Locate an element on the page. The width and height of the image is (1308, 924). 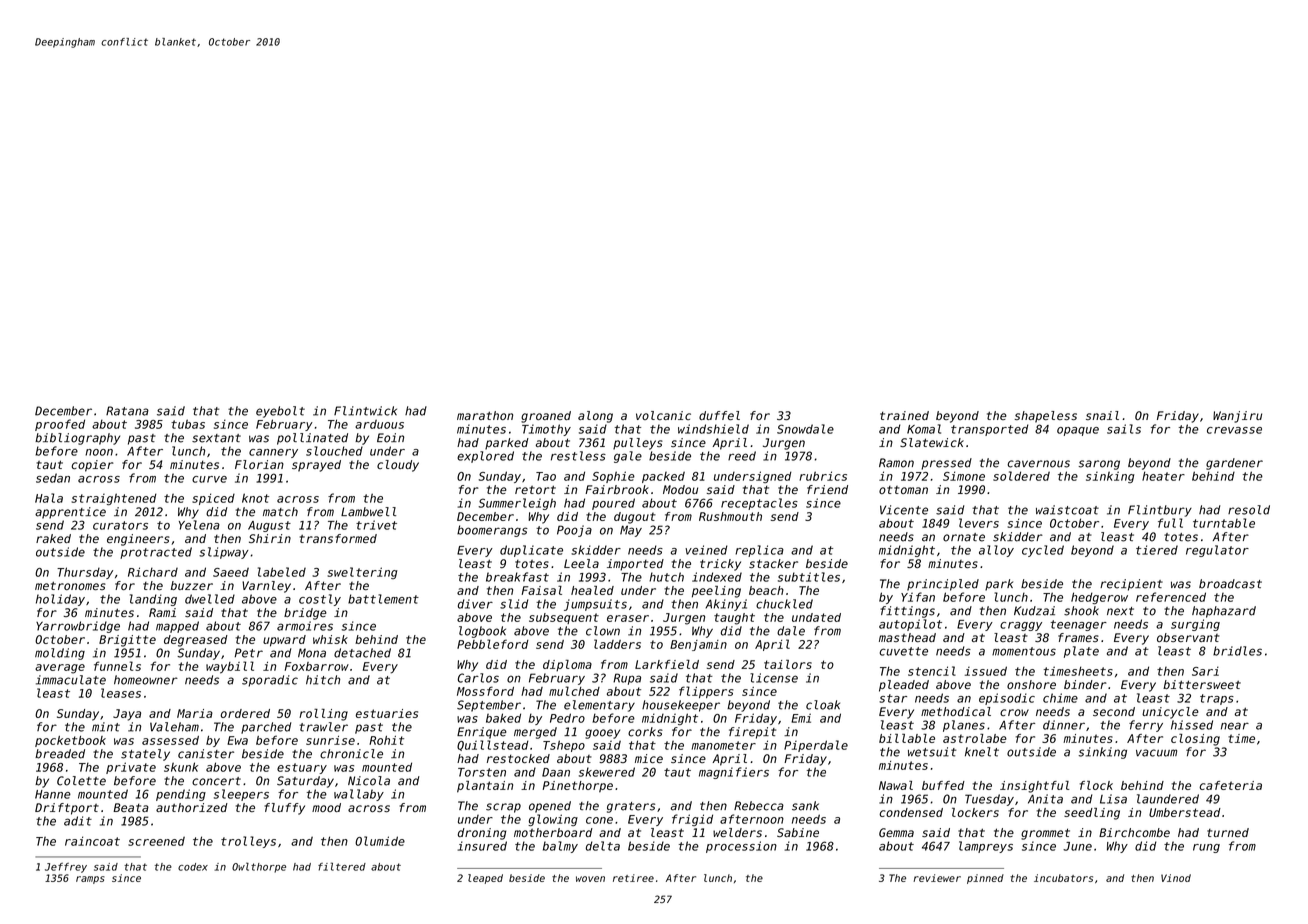
estuary is located at coordinates (302, 768).
